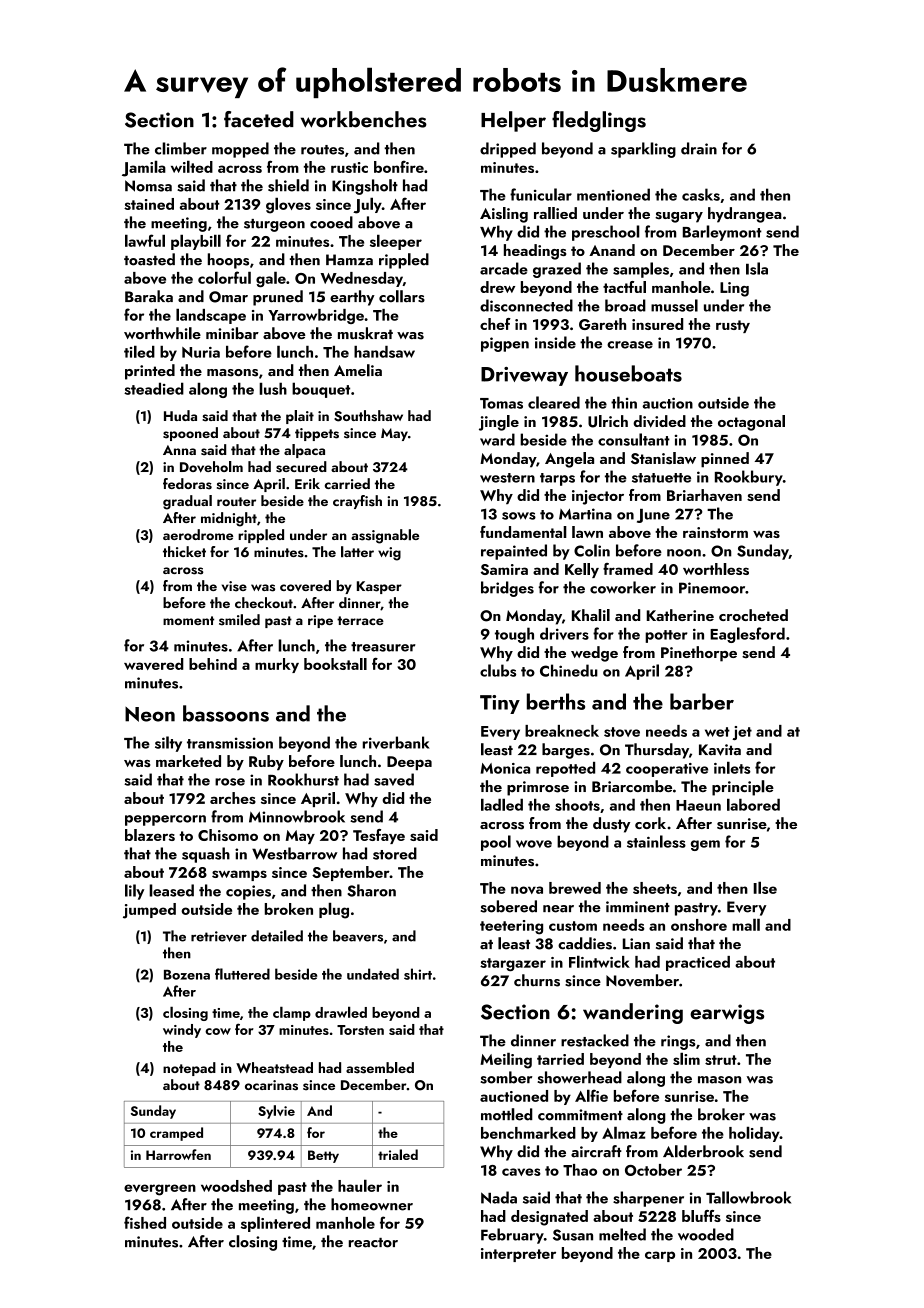  What do you see at coordinates (184, 551) in the image?
I see `thicket` at bounding box center [184, 551].
